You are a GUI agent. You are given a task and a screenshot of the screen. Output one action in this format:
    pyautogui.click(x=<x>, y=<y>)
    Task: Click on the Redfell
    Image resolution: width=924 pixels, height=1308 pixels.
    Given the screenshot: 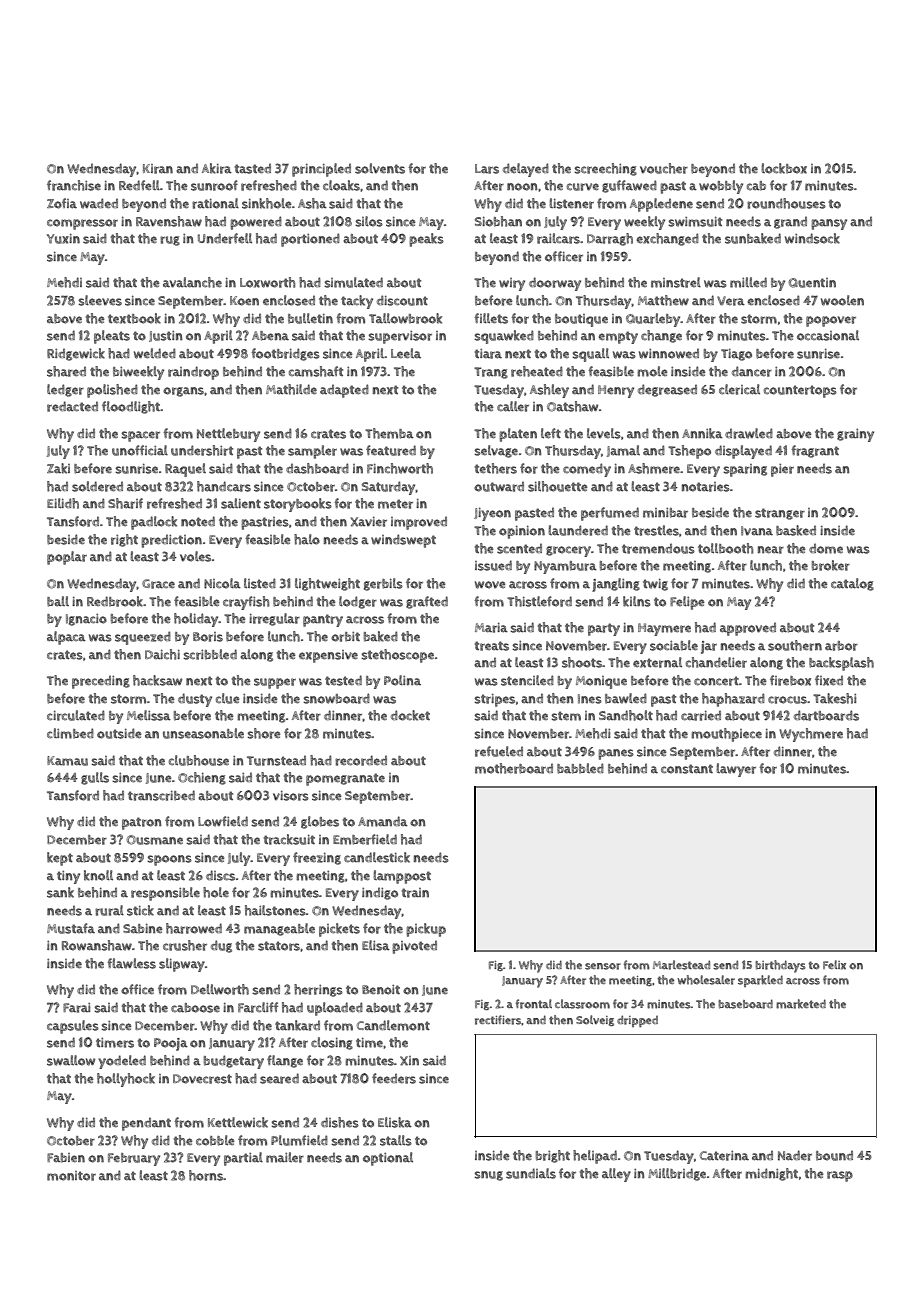 What is the action you would take?
    pyautogui.click(x=139, y=185)
